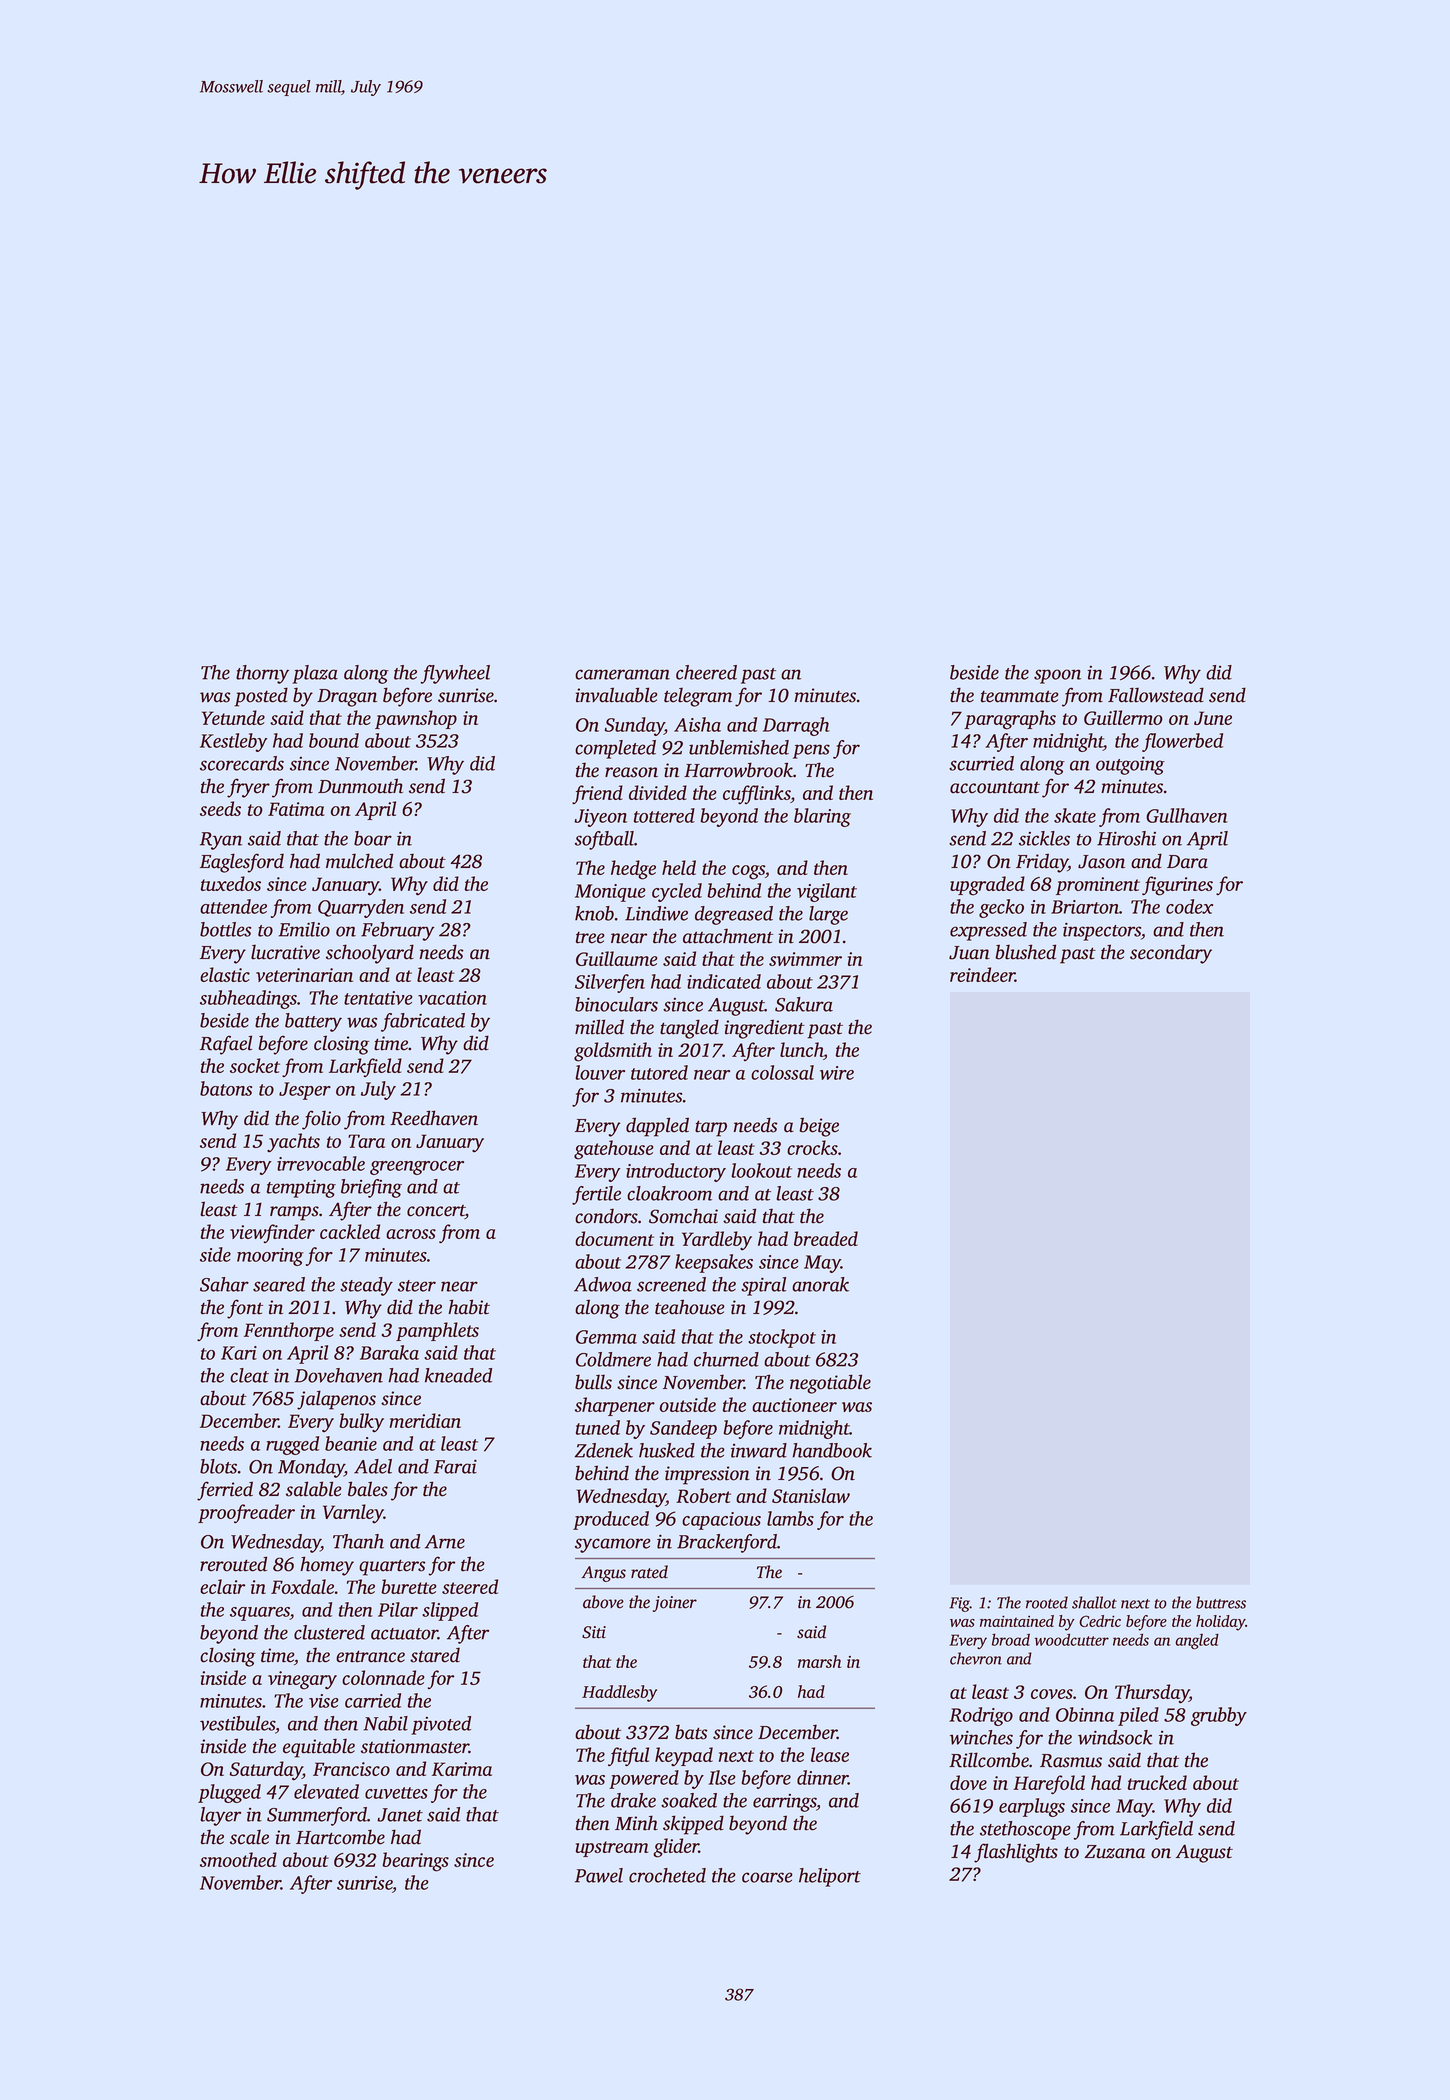  I want to click on Yetunde, so click(233, 717).
